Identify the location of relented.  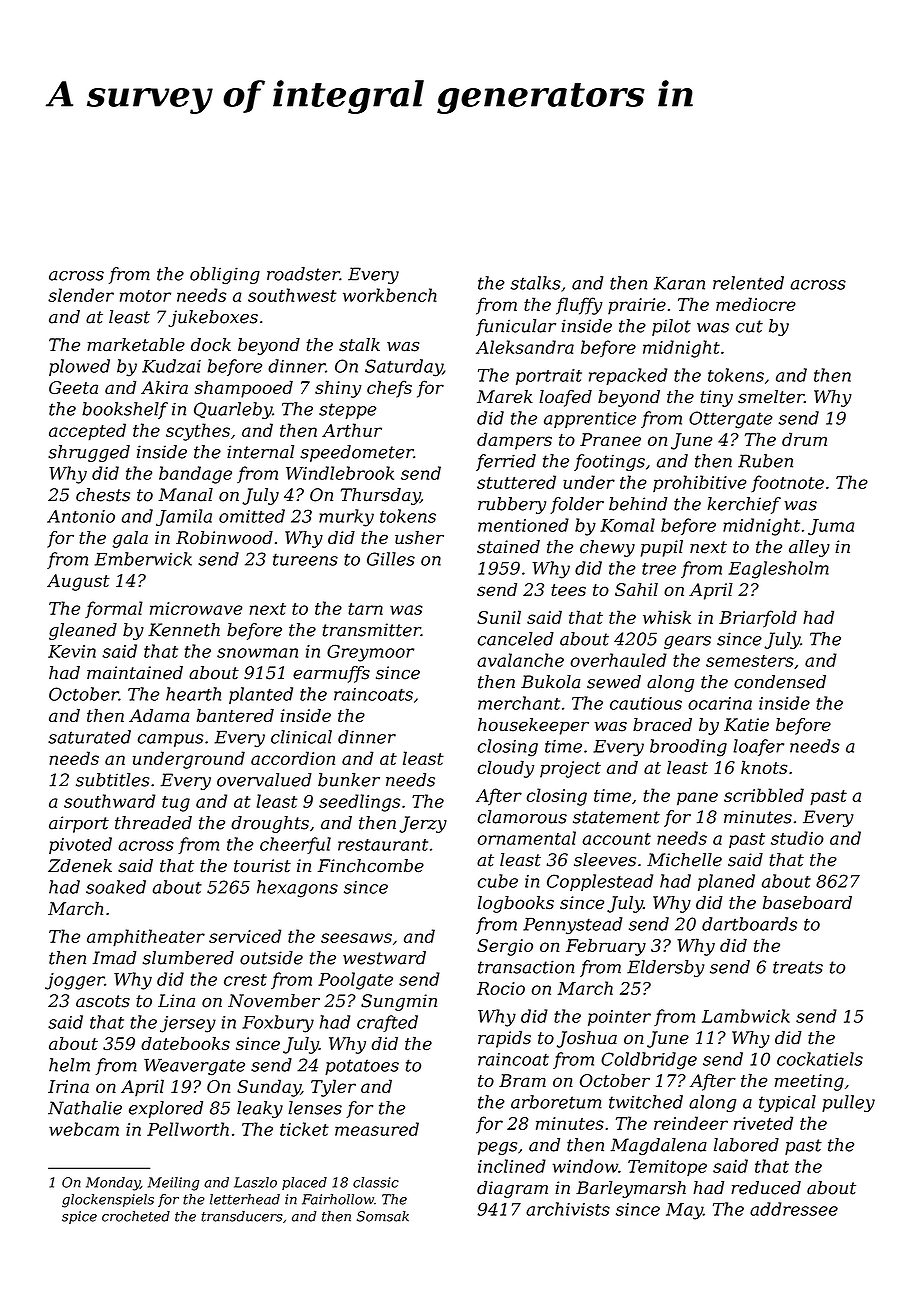
(748, 283).
